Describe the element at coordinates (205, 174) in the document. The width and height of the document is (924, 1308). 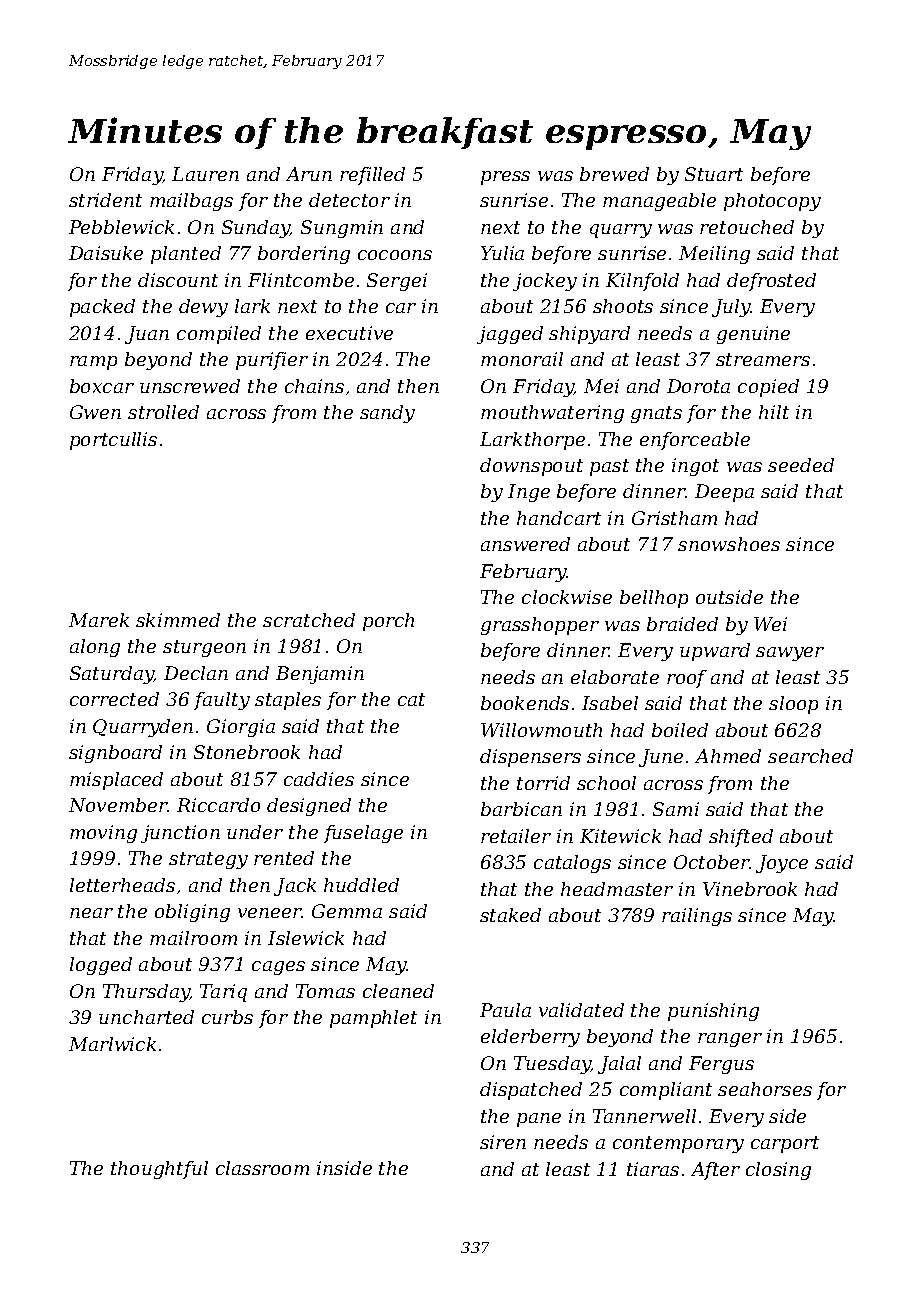
I see `Lauren` at that location.
